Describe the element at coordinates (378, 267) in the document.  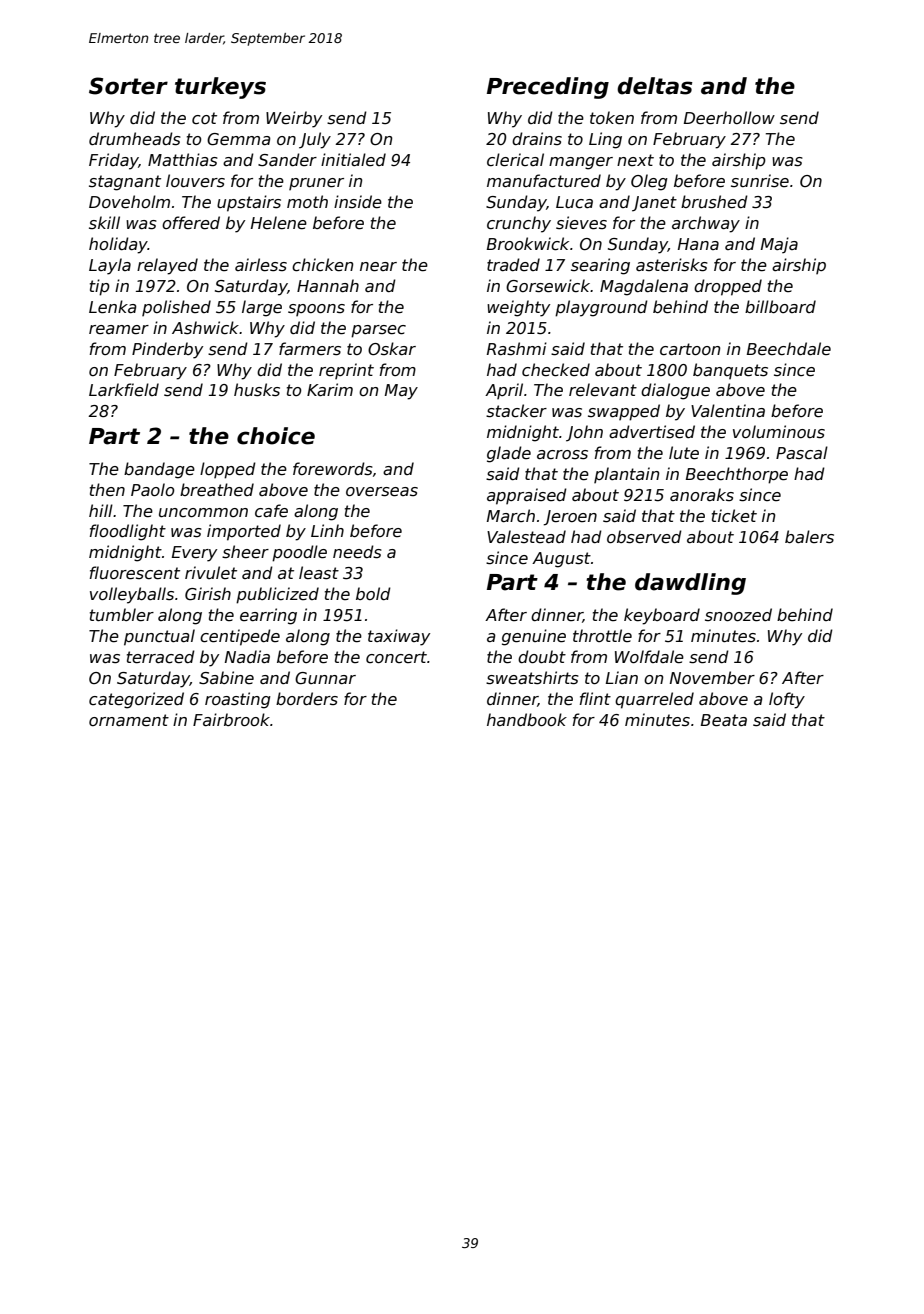
I see `near` at that location.
